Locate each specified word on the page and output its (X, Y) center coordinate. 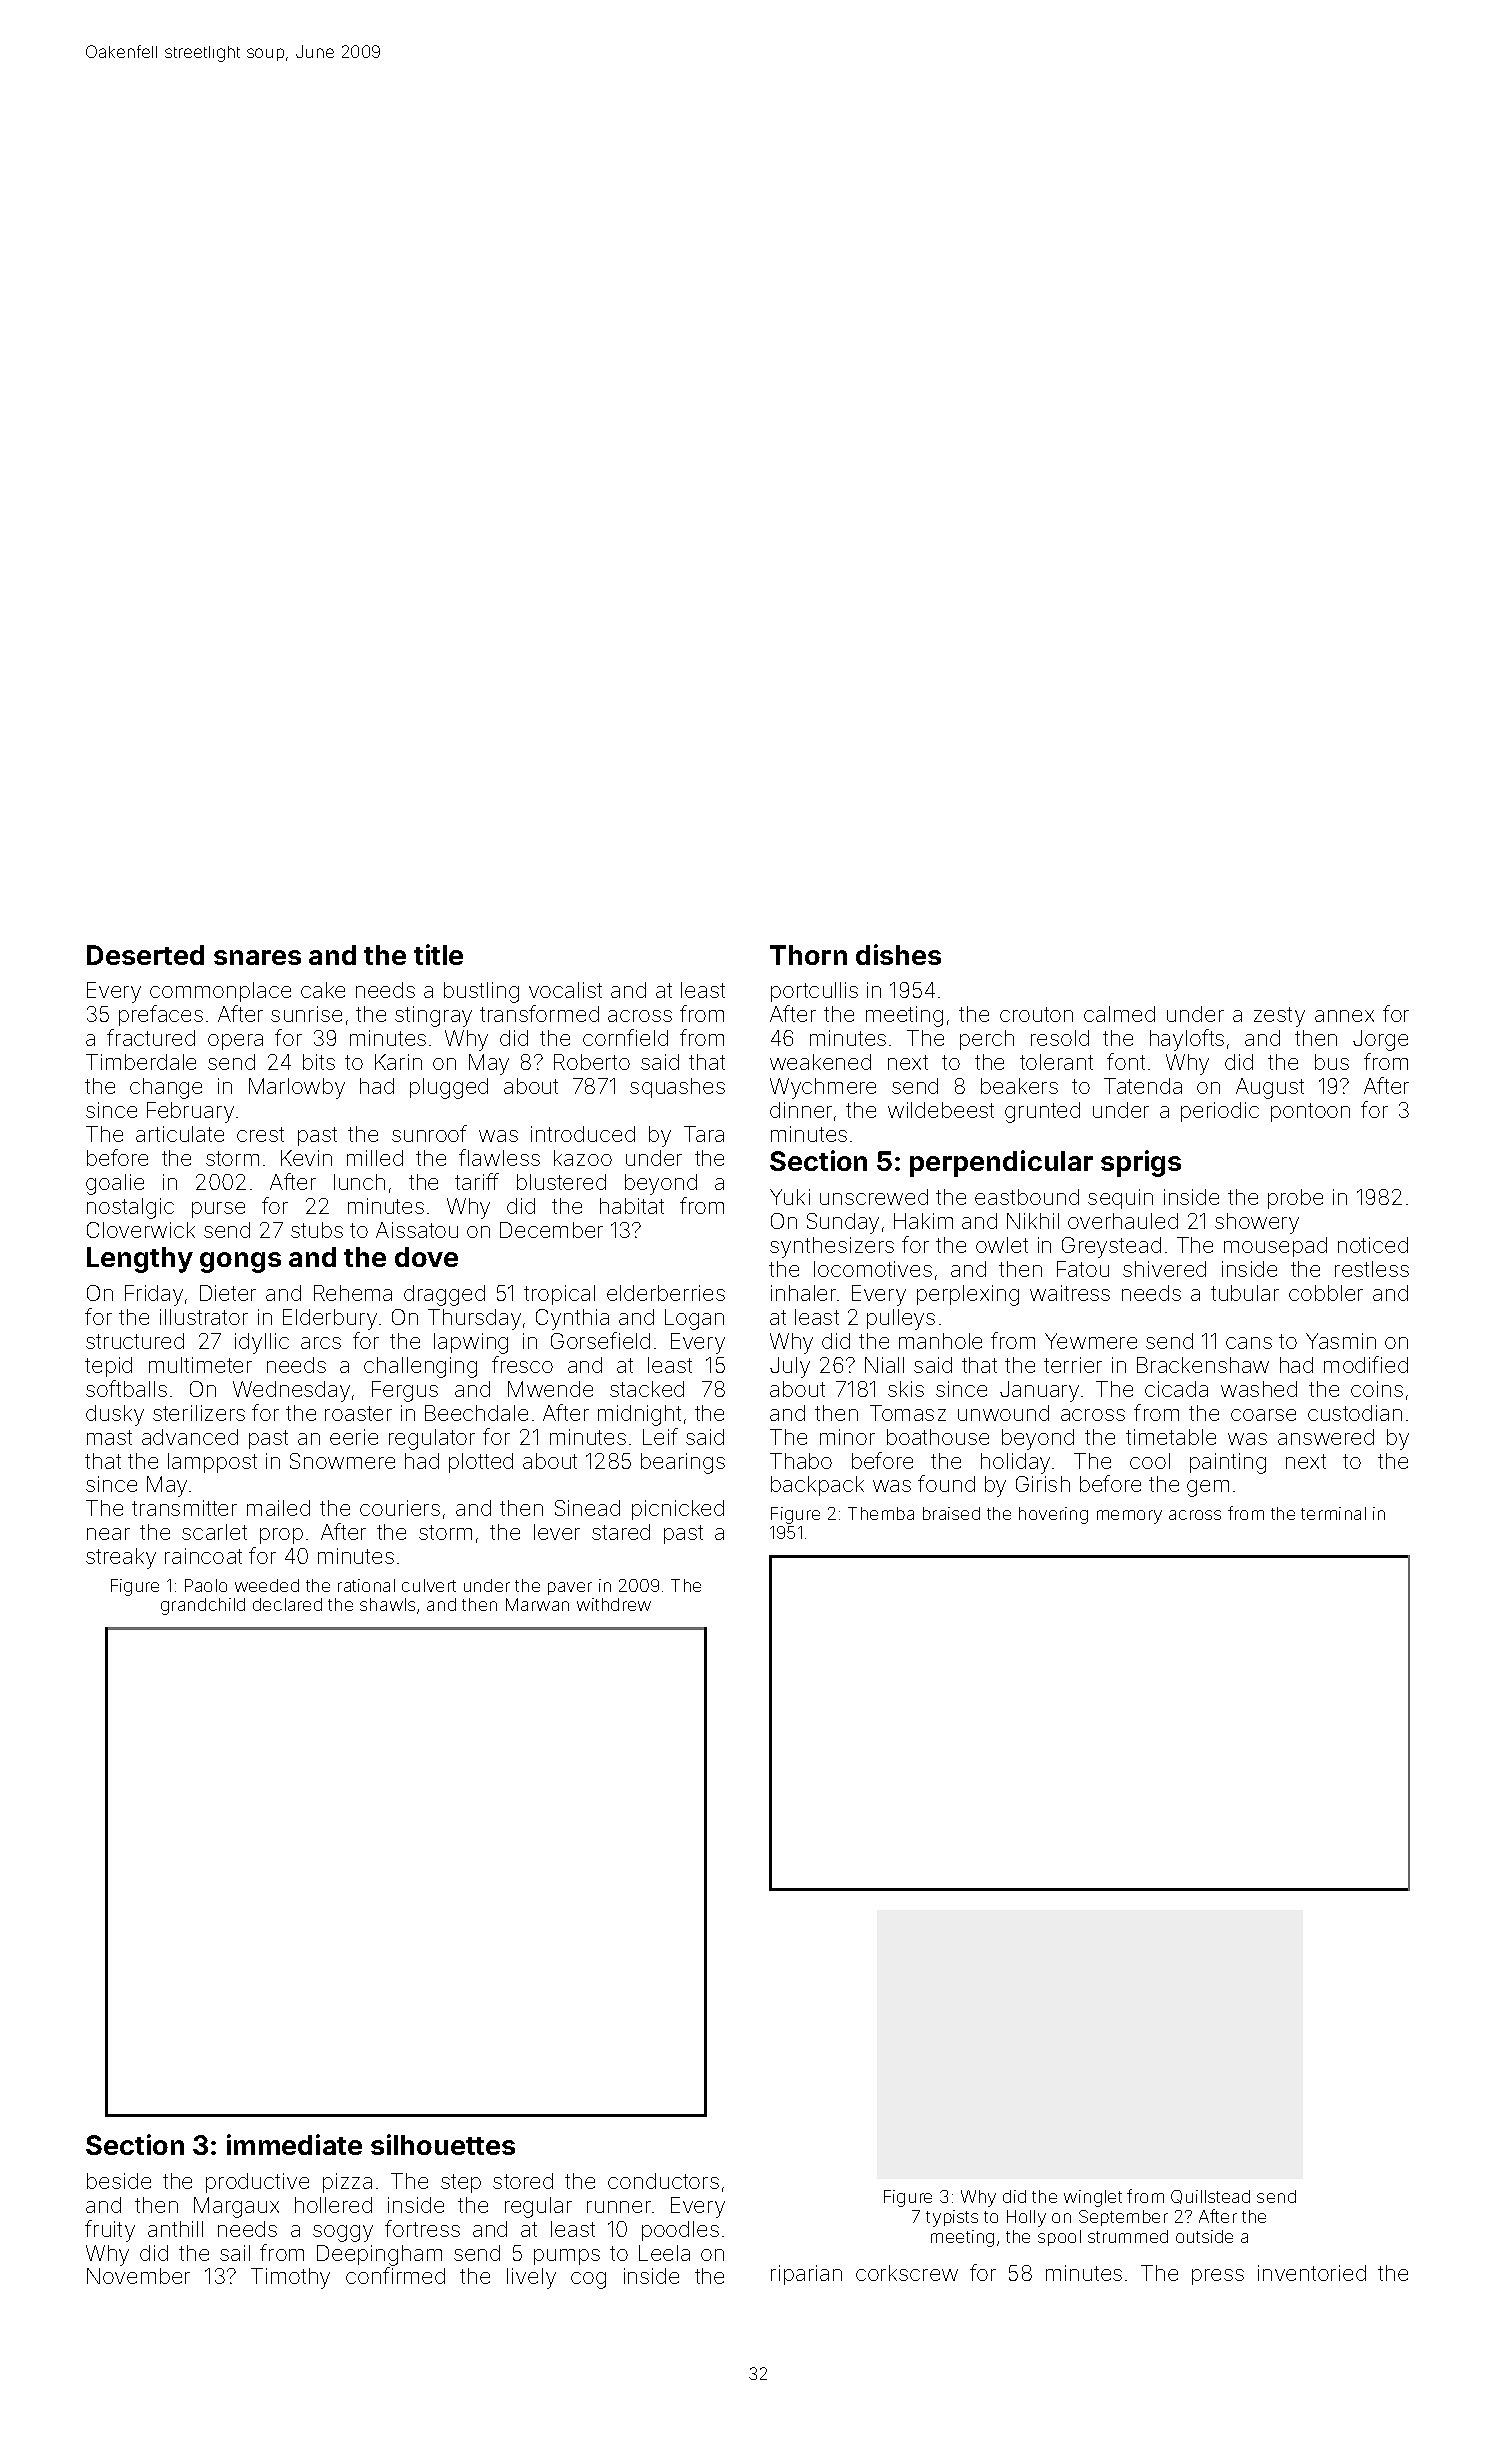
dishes (898, 954)
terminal (1333, 1513)
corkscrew (907, 2273)
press (1218, 2277)
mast (109, 1437)
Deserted (145, 955)
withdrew (614, 1604)
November (138, 2276)
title (438, 954)
